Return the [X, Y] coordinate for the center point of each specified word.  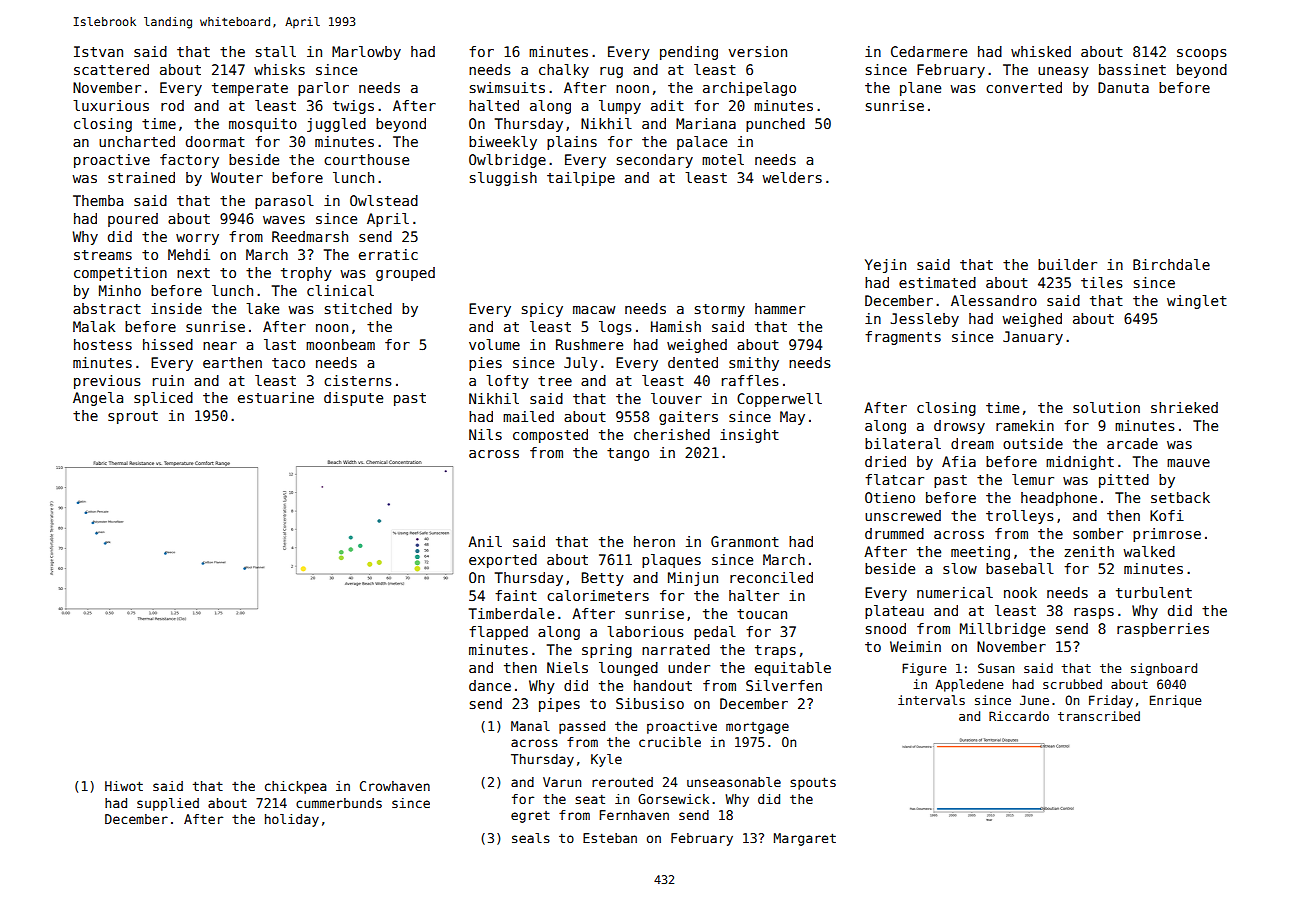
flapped [498, 633]
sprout [133, 417]
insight [749, 436]
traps [775, 651]
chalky [564, 71]
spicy [542, 310]
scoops [1202, 54]
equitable [793, 669]
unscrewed [903, 515]
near [220, 346]
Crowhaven [395, 786]
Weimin [915, 646]
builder [1067, 264]
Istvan [98, 51]
